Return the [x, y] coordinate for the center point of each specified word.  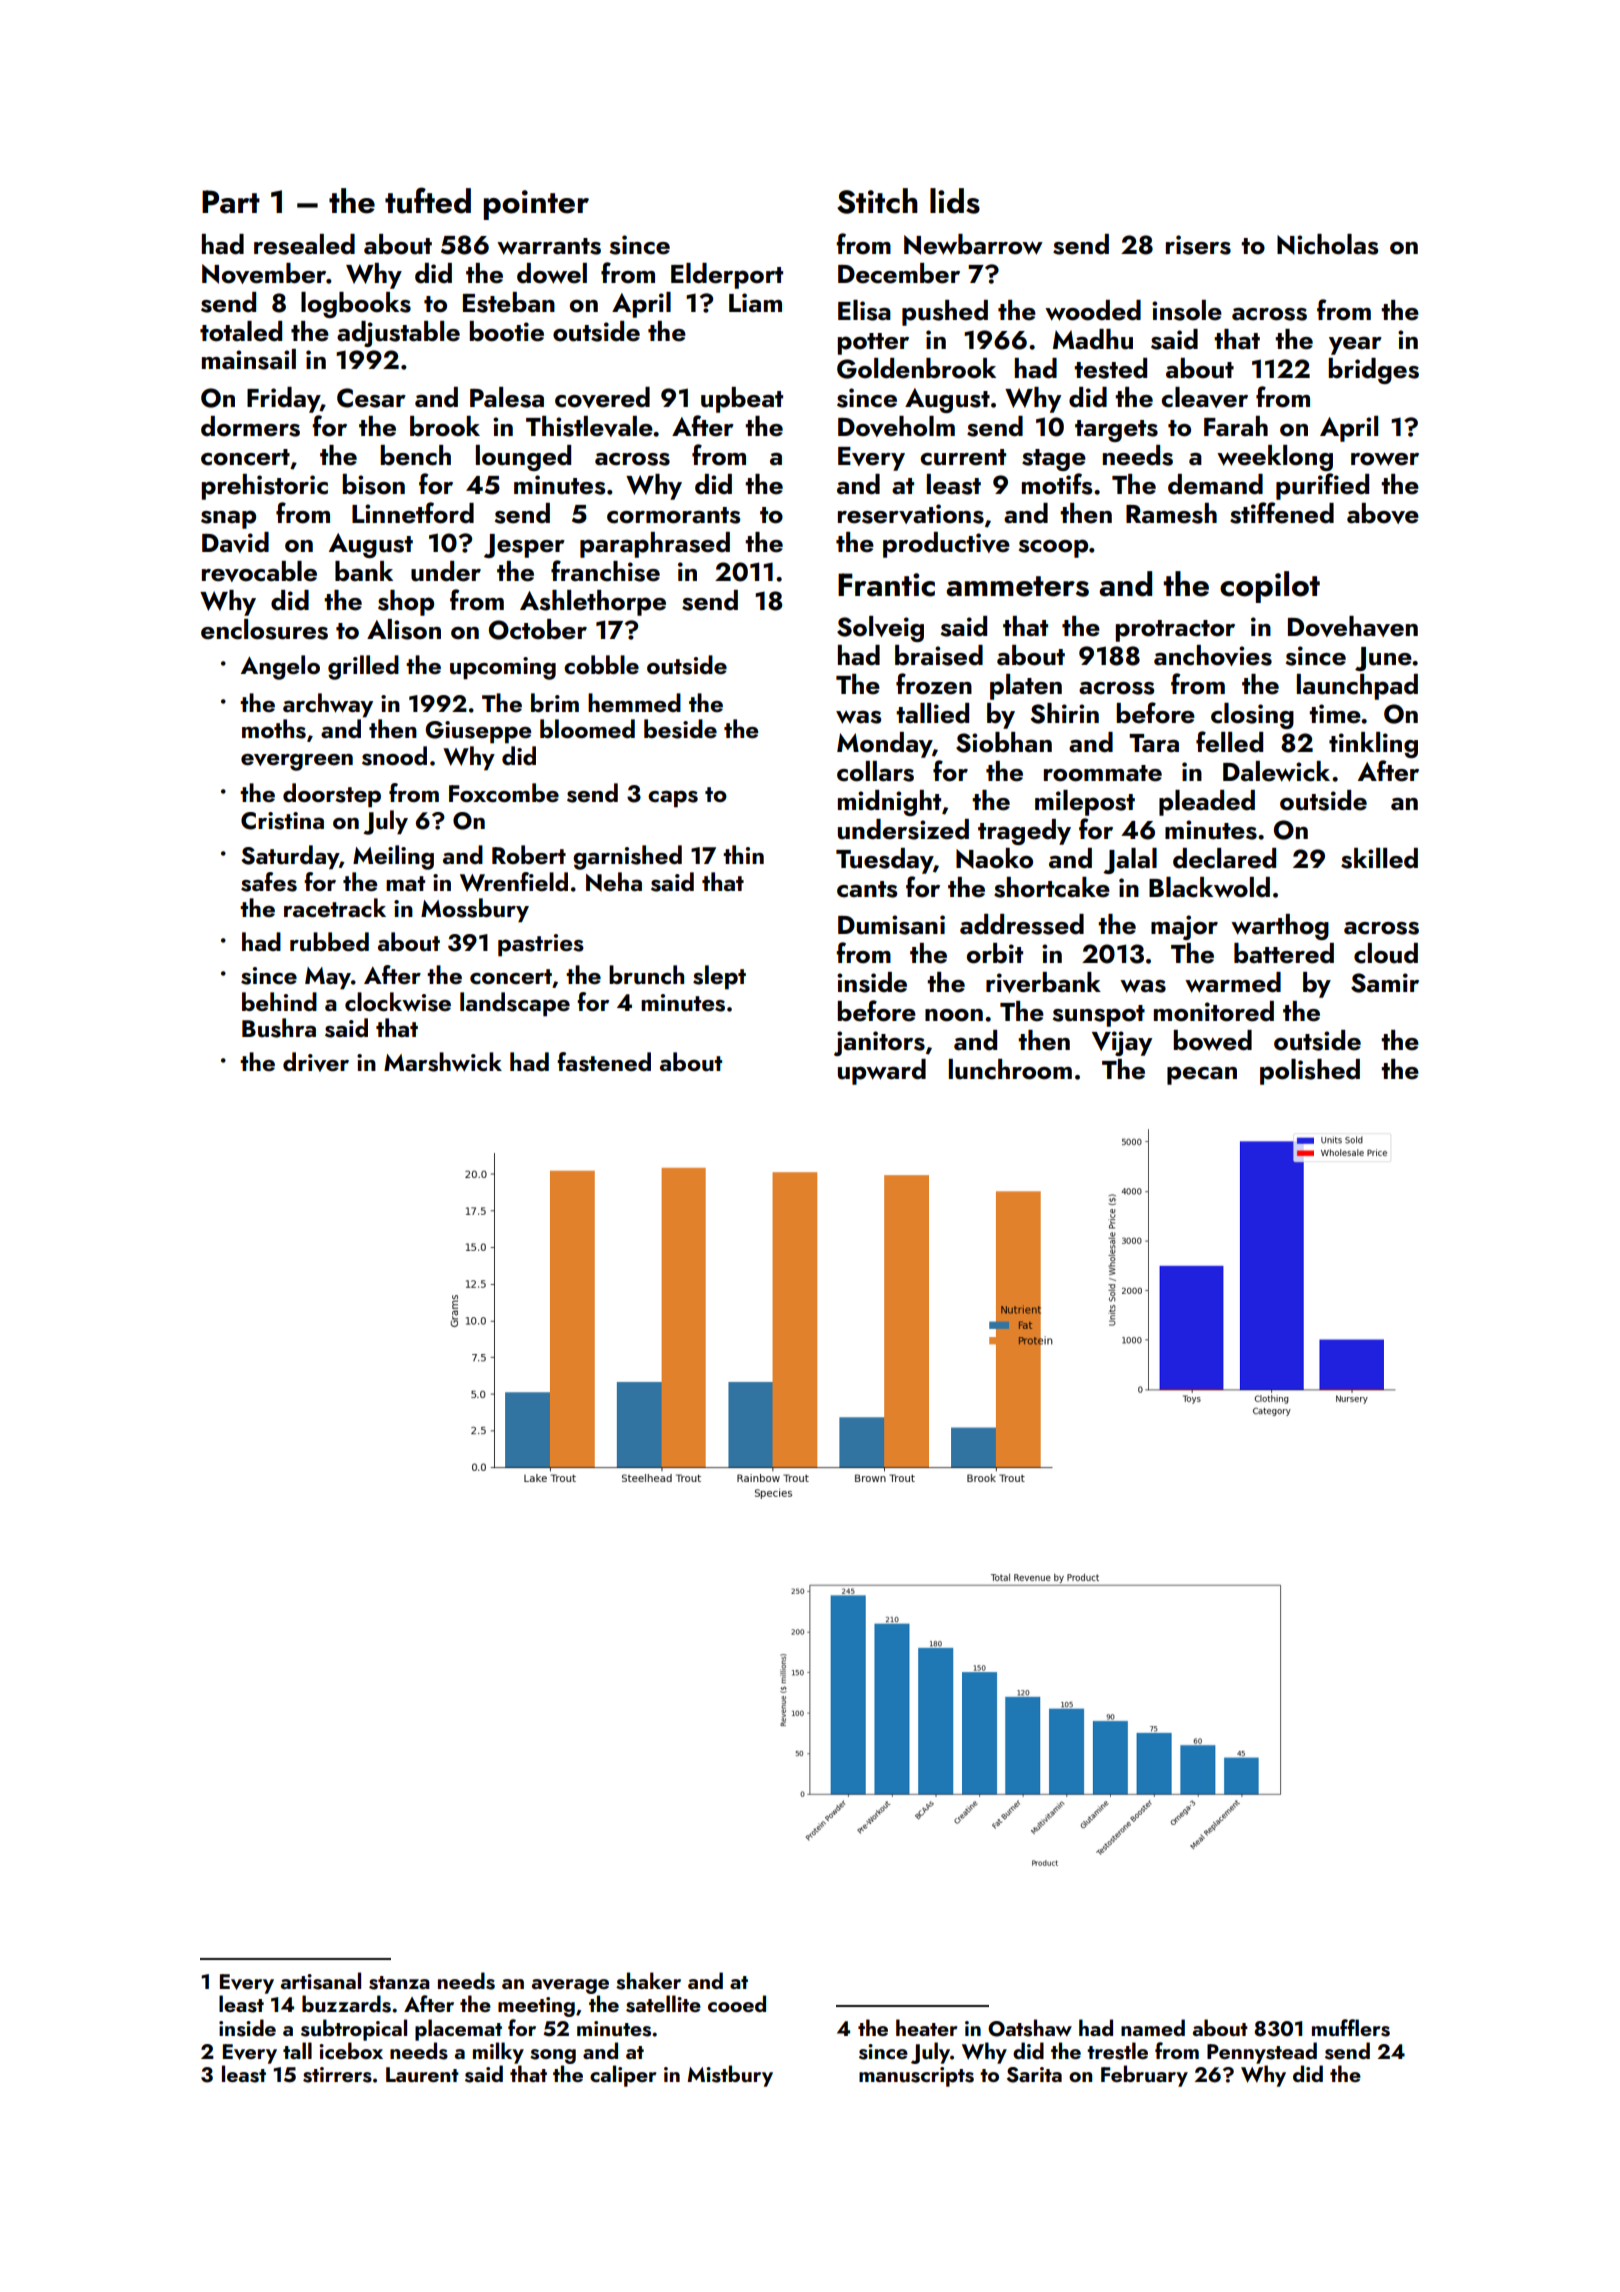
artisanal [321, 1981]
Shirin [1065, 713]
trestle [1117, 2051]
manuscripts [916, 2077]
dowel [552, 273]
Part [231, 202]
